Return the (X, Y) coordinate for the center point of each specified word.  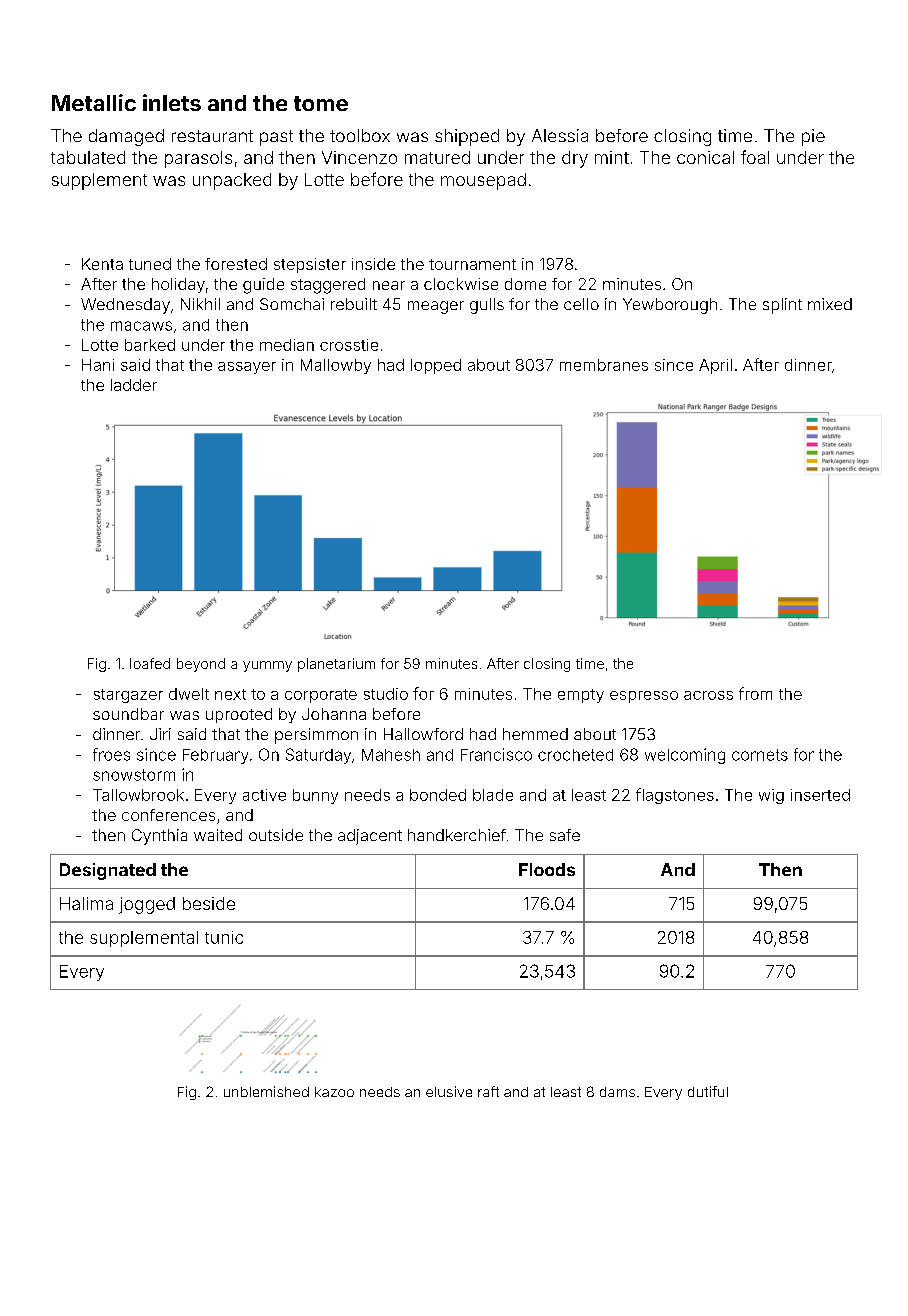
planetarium (336, 665)
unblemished (266, 1091)
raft (488, 1091)
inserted (820, 795)
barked (150, 345)
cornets (760, 755)
